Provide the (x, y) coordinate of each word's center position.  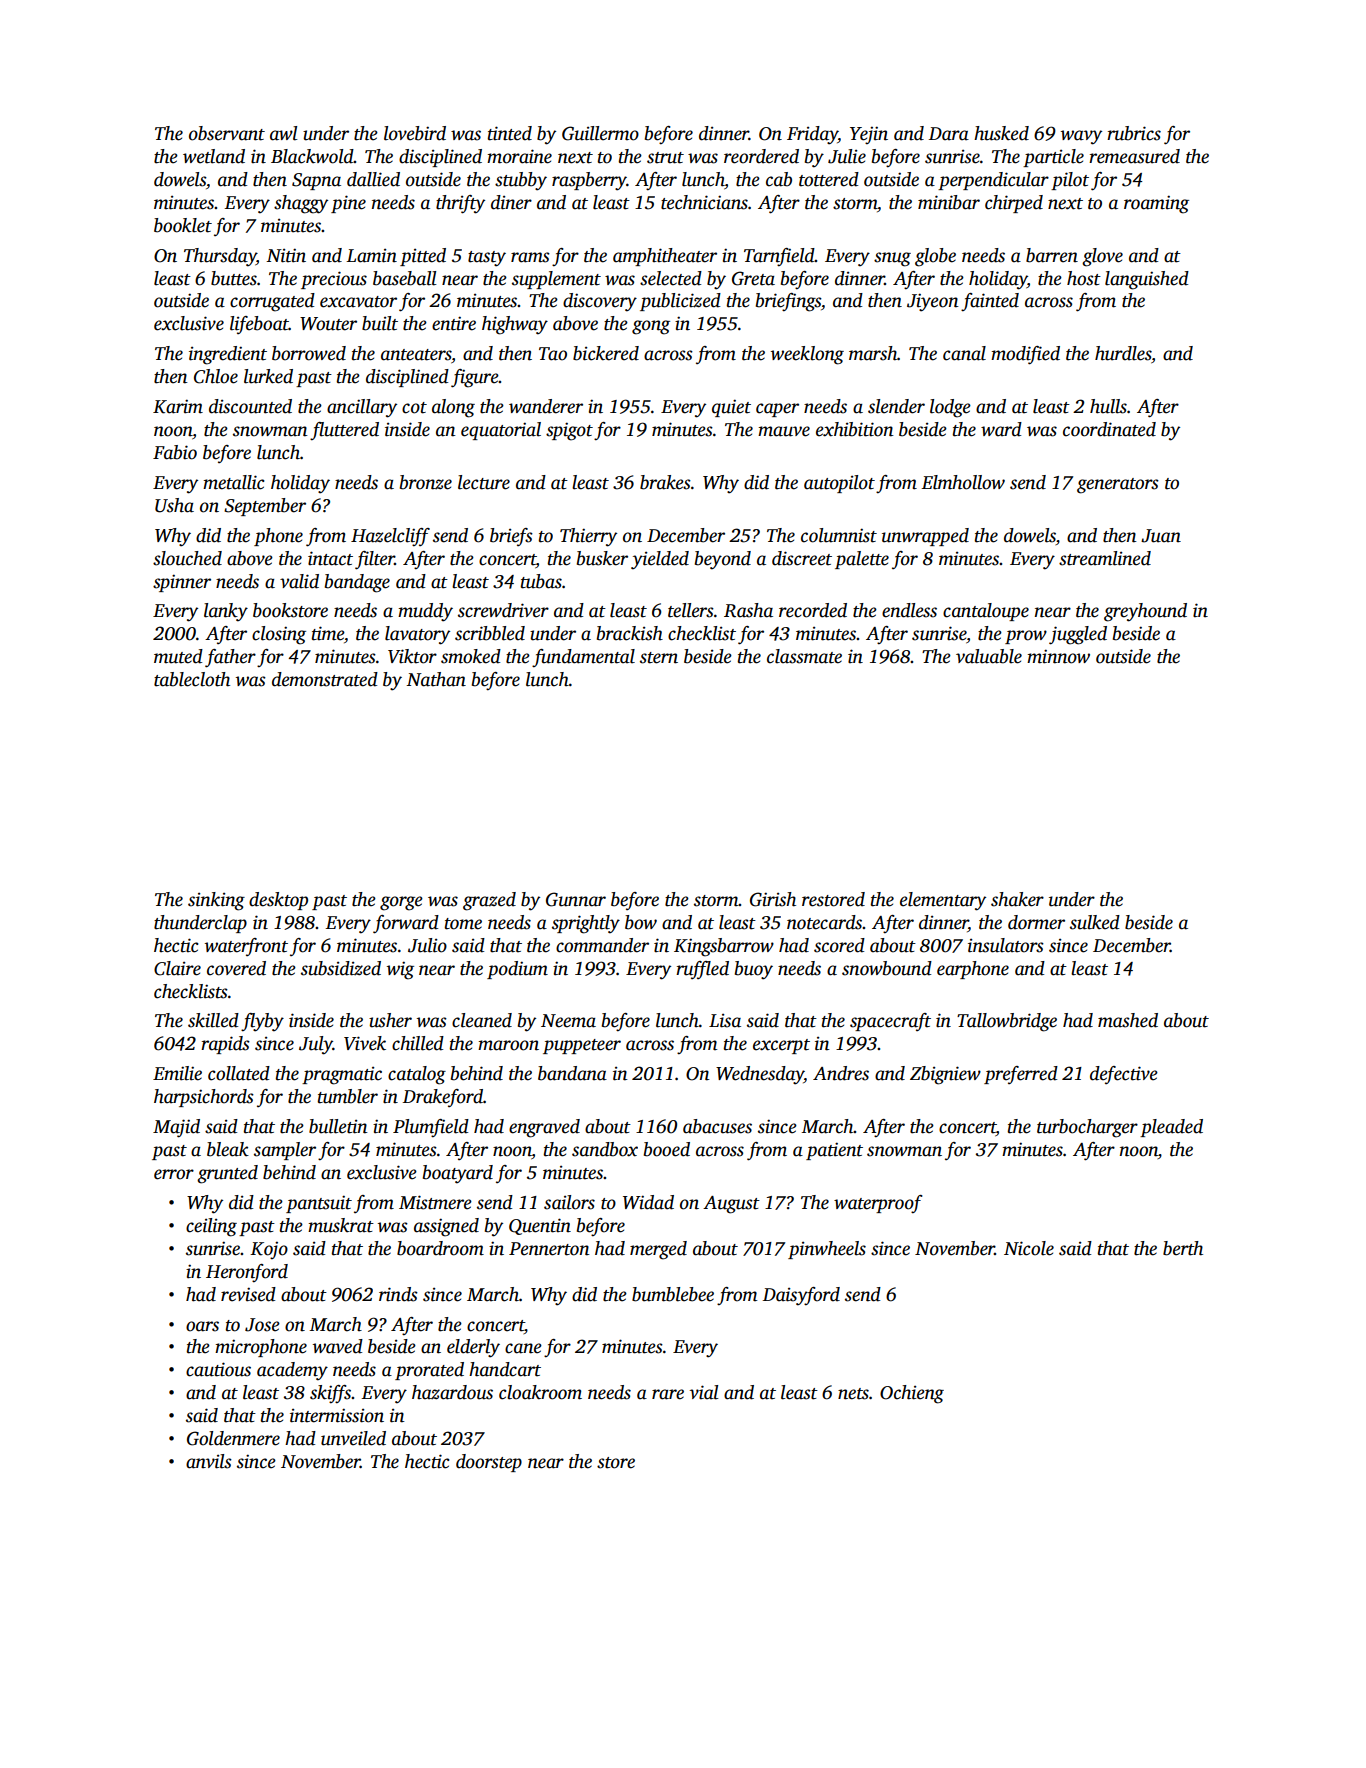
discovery (600, 302)
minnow (1058, 656)
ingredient (228, 355)
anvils (209, 1461)
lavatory (417, 635)
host (1084, 278)
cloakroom (540, 1392)
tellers (691, 610)
